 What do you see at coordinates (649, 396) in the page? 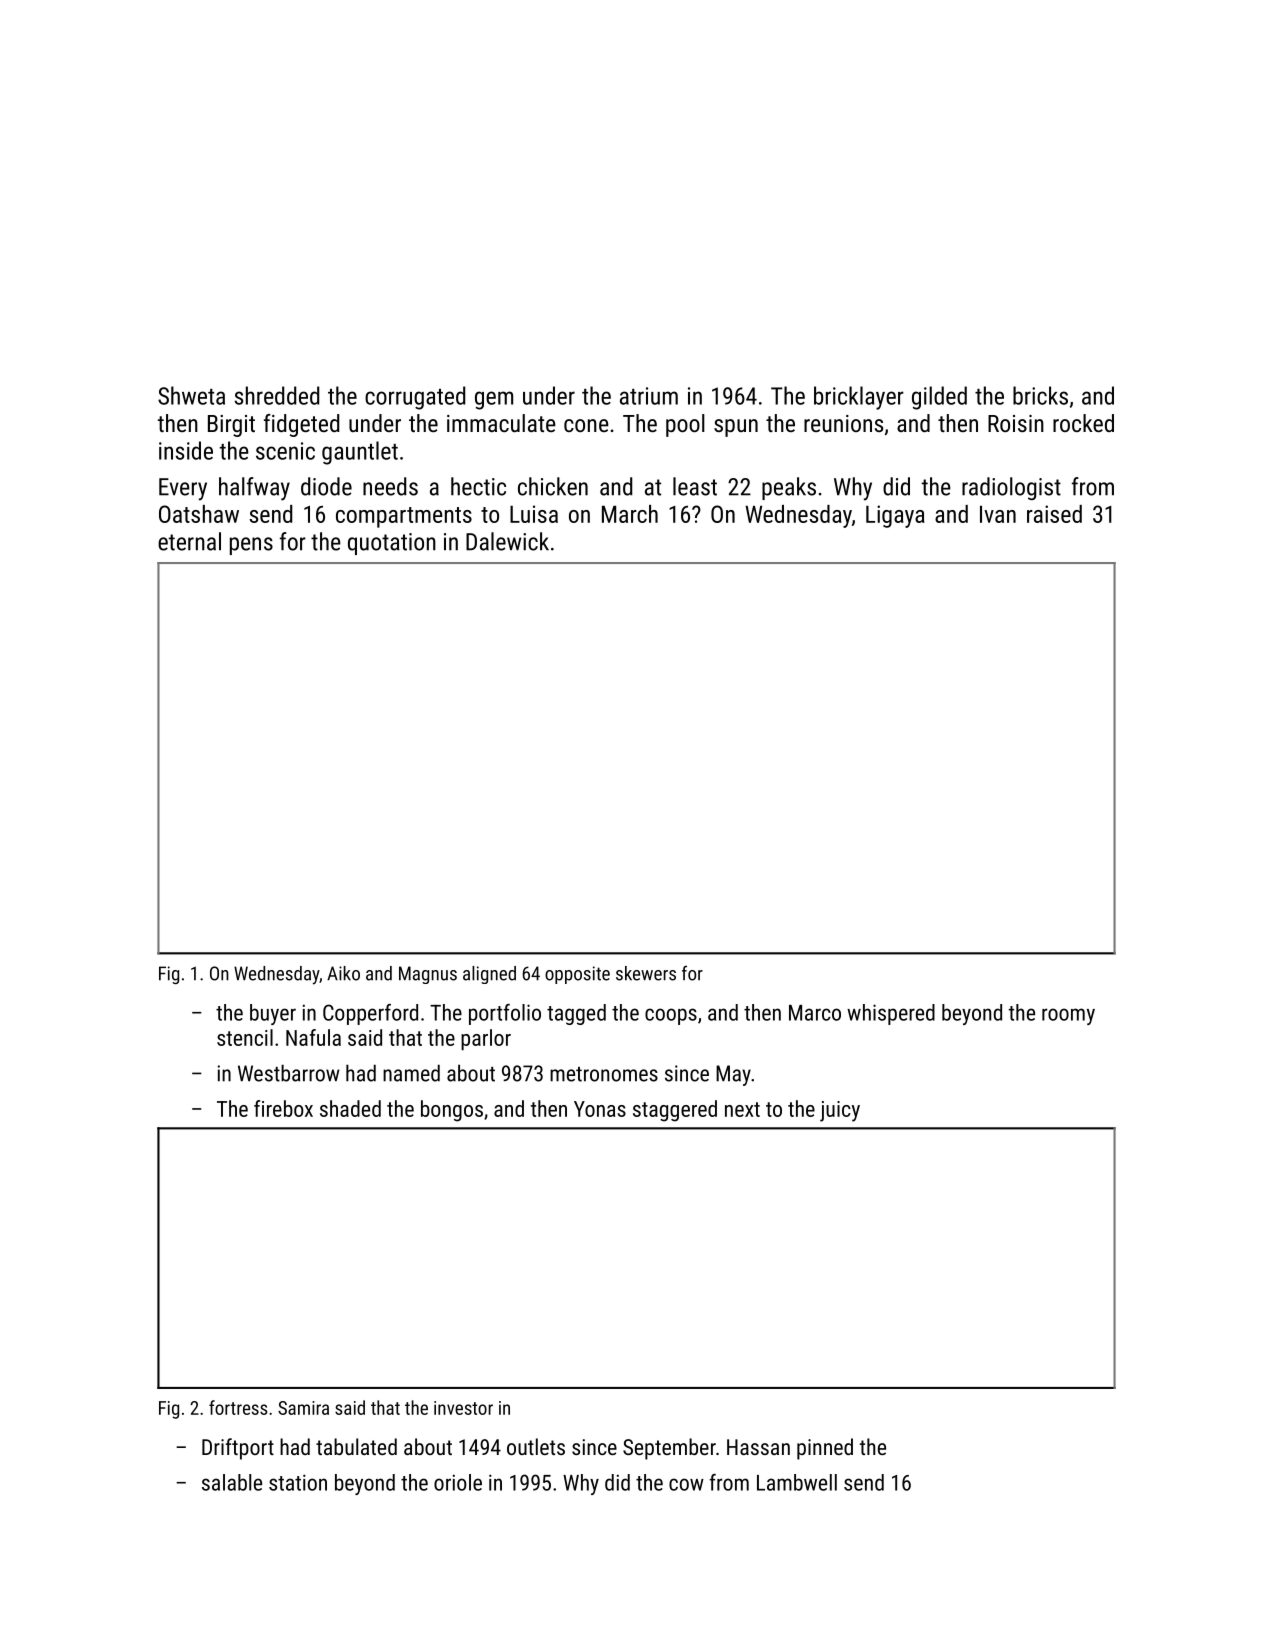
I see `atrium` at bounding box center [649, 396].
